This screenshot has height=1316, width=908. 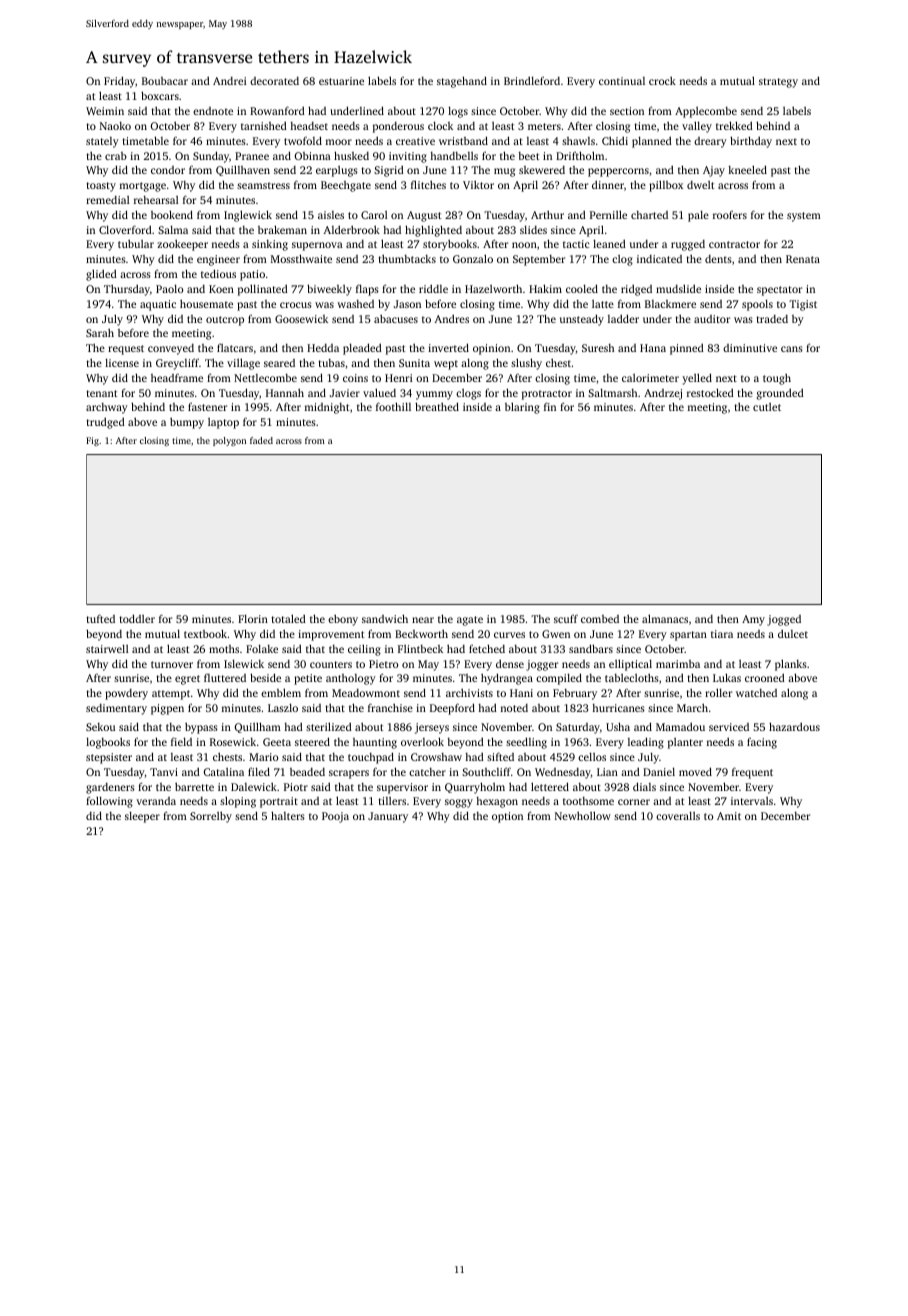 What do you see at coordinates (423, 620) in the screenshot?
I see `near` at bounding box center [423, 620].
